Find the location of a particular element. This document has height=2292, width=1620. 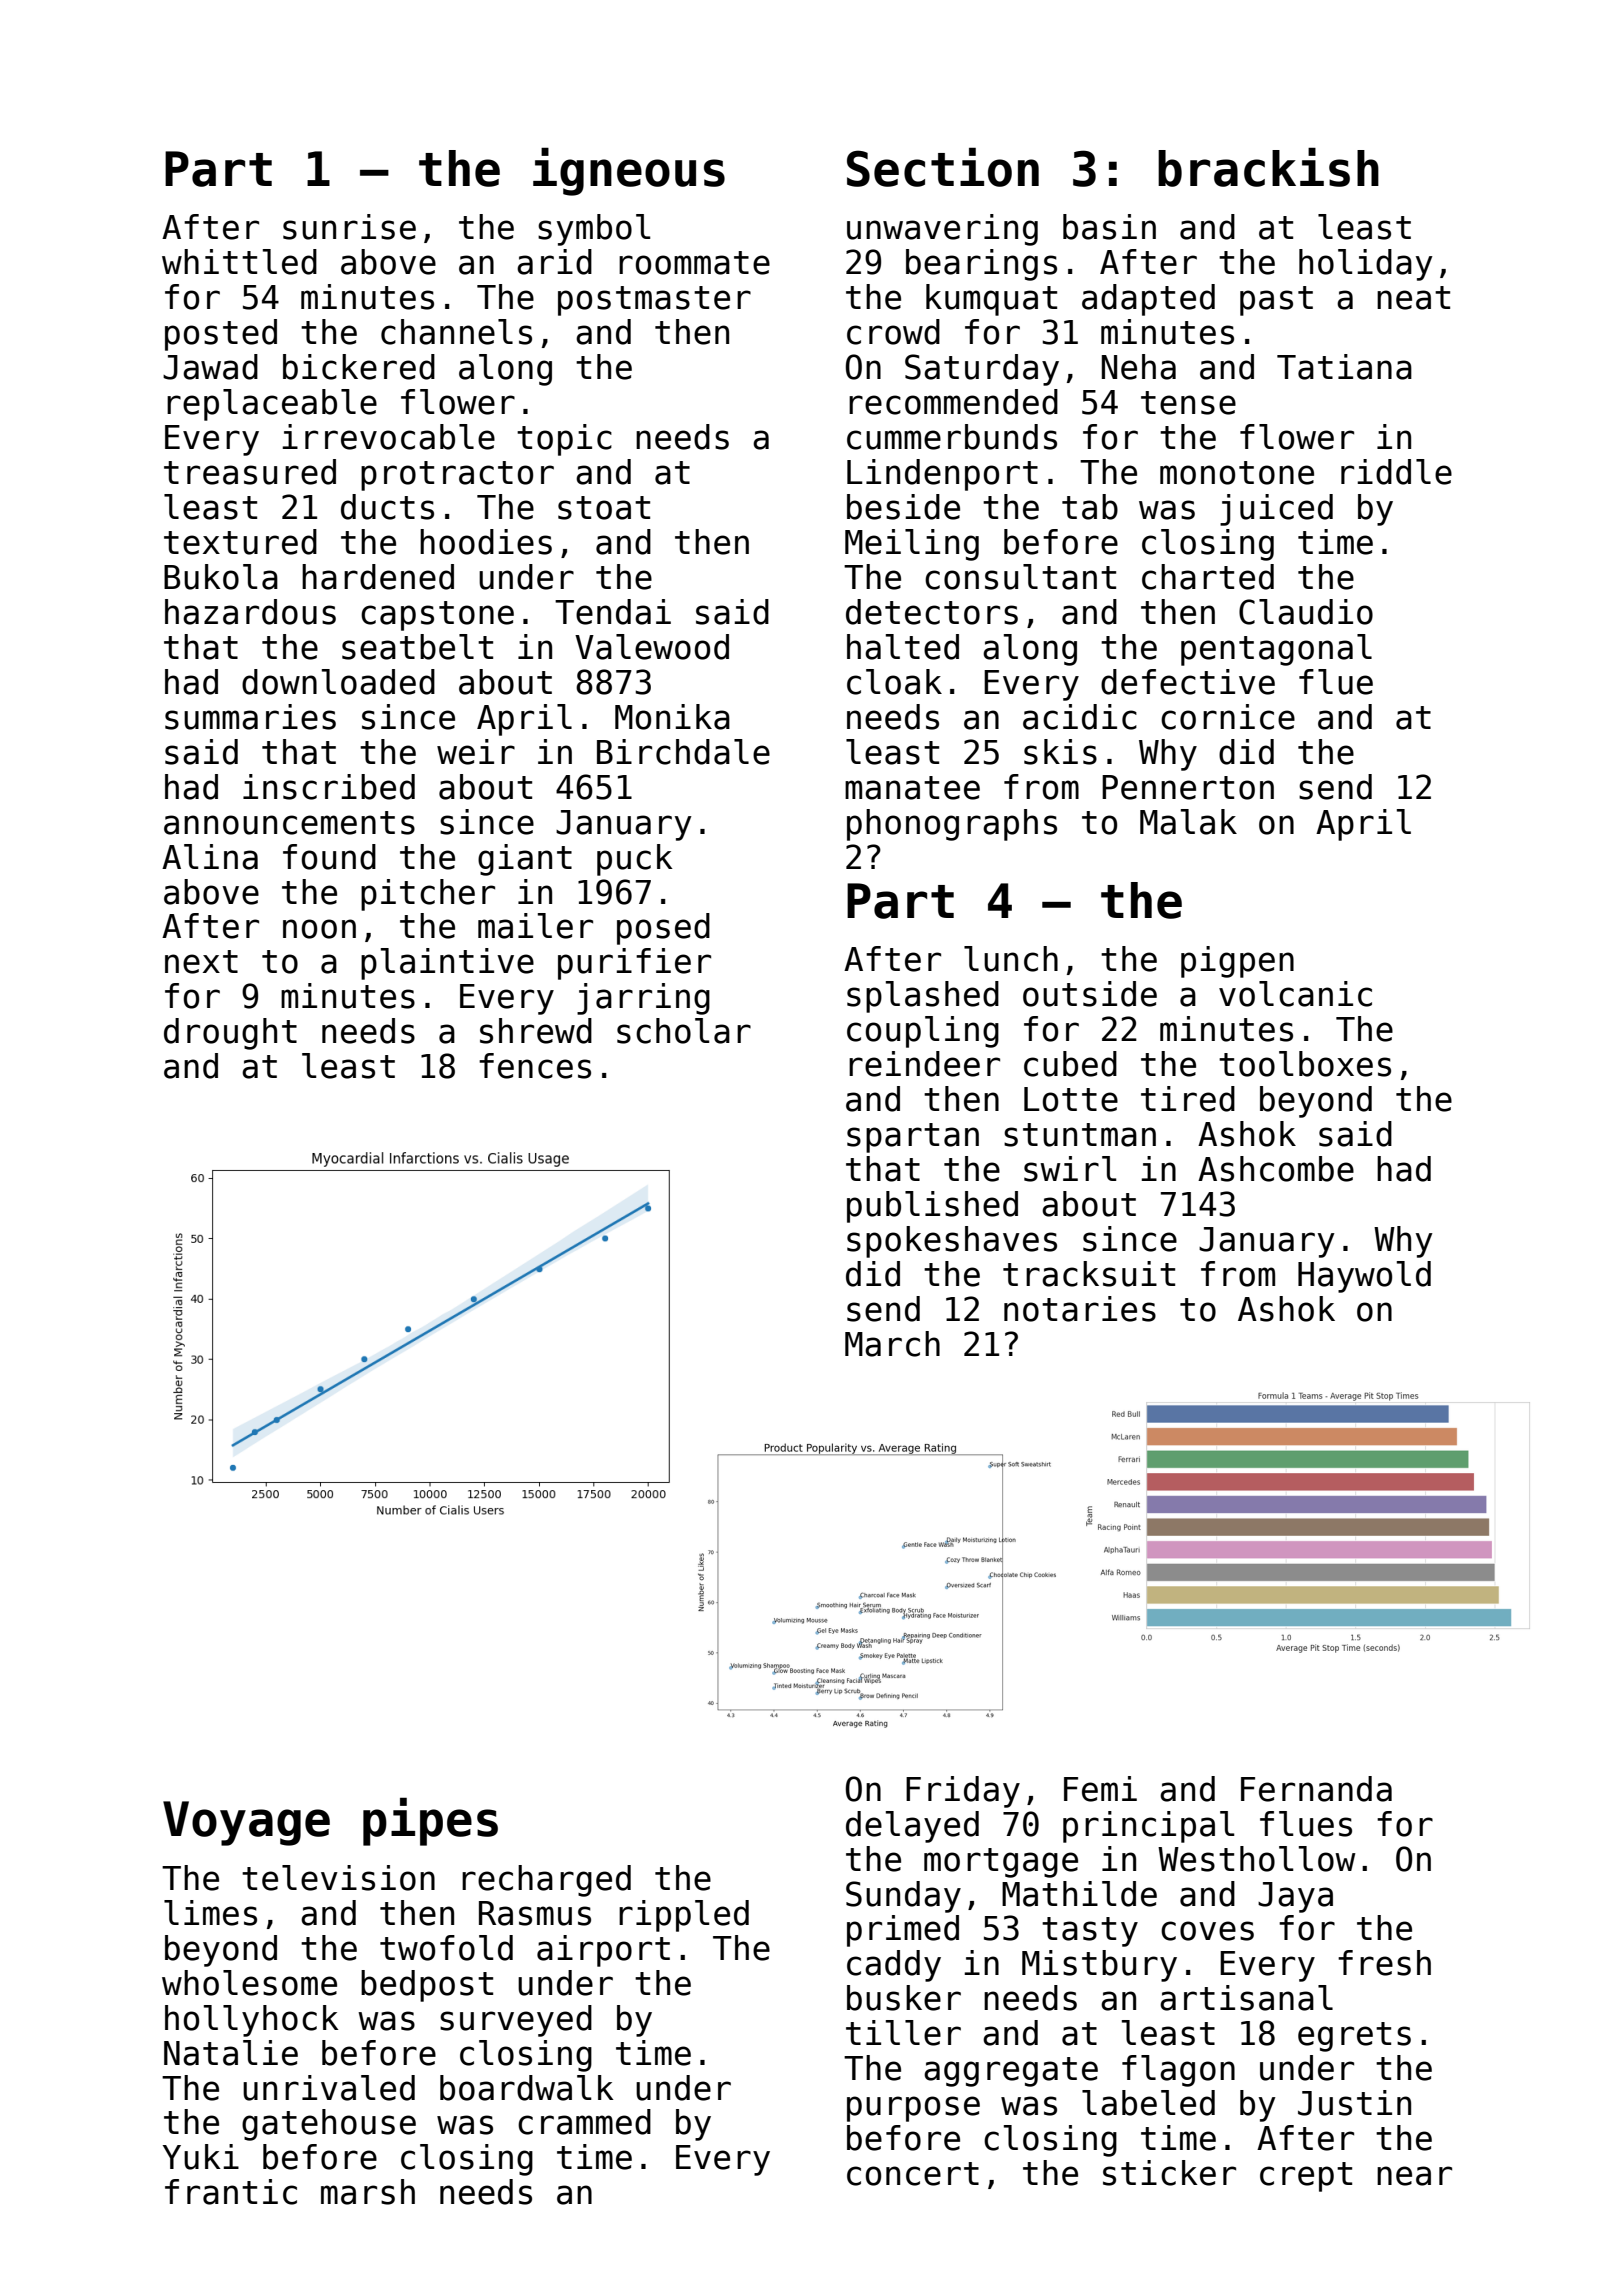

Voyage is located at coordinates (246, 1823).
